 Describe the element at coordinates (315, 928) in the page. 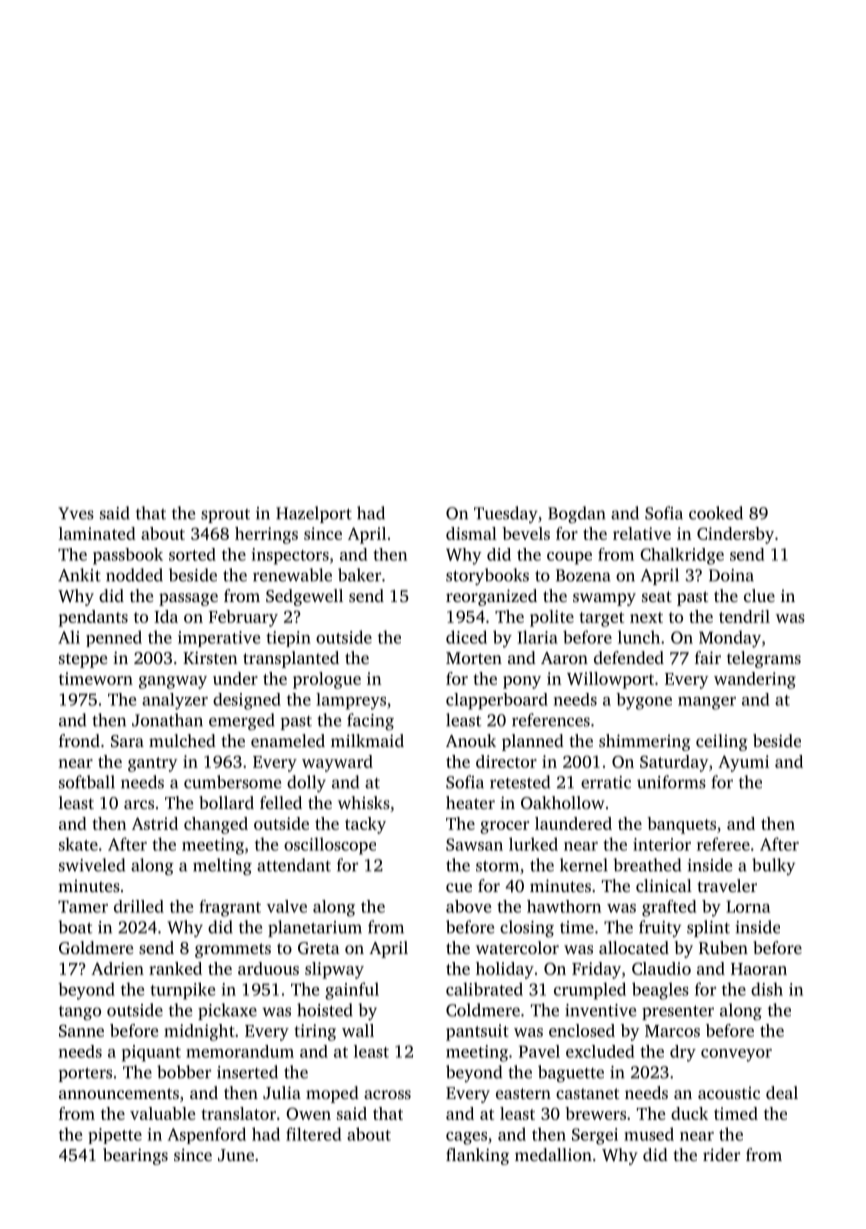

I see `planetarium` at that location.
